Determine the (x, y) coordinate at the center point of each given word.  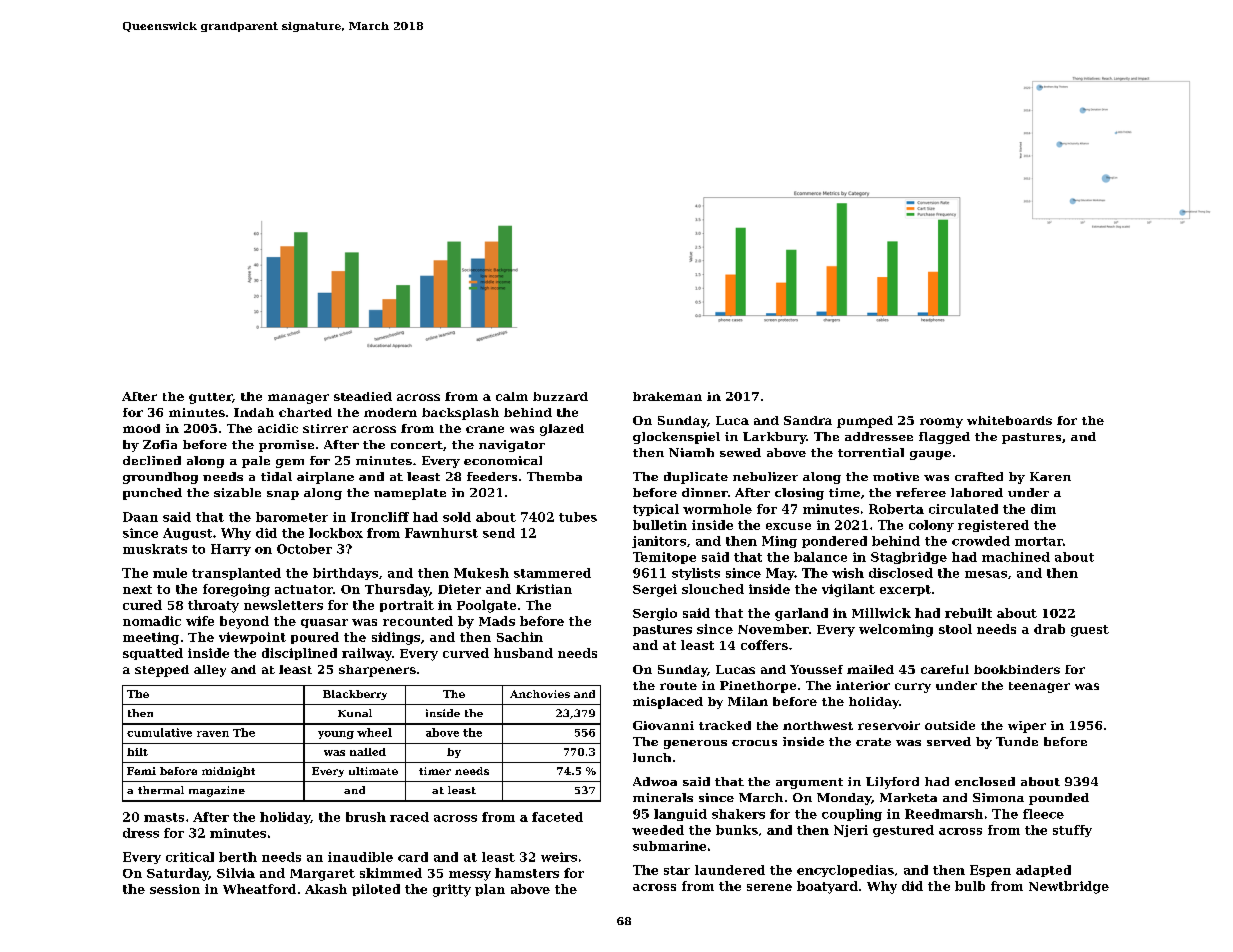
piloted (376, 890)
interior (863, 685)
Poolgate (486, 606)
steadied (363, 396)
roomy (941, 423)
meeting (151, 638)
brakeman (667, 396)
